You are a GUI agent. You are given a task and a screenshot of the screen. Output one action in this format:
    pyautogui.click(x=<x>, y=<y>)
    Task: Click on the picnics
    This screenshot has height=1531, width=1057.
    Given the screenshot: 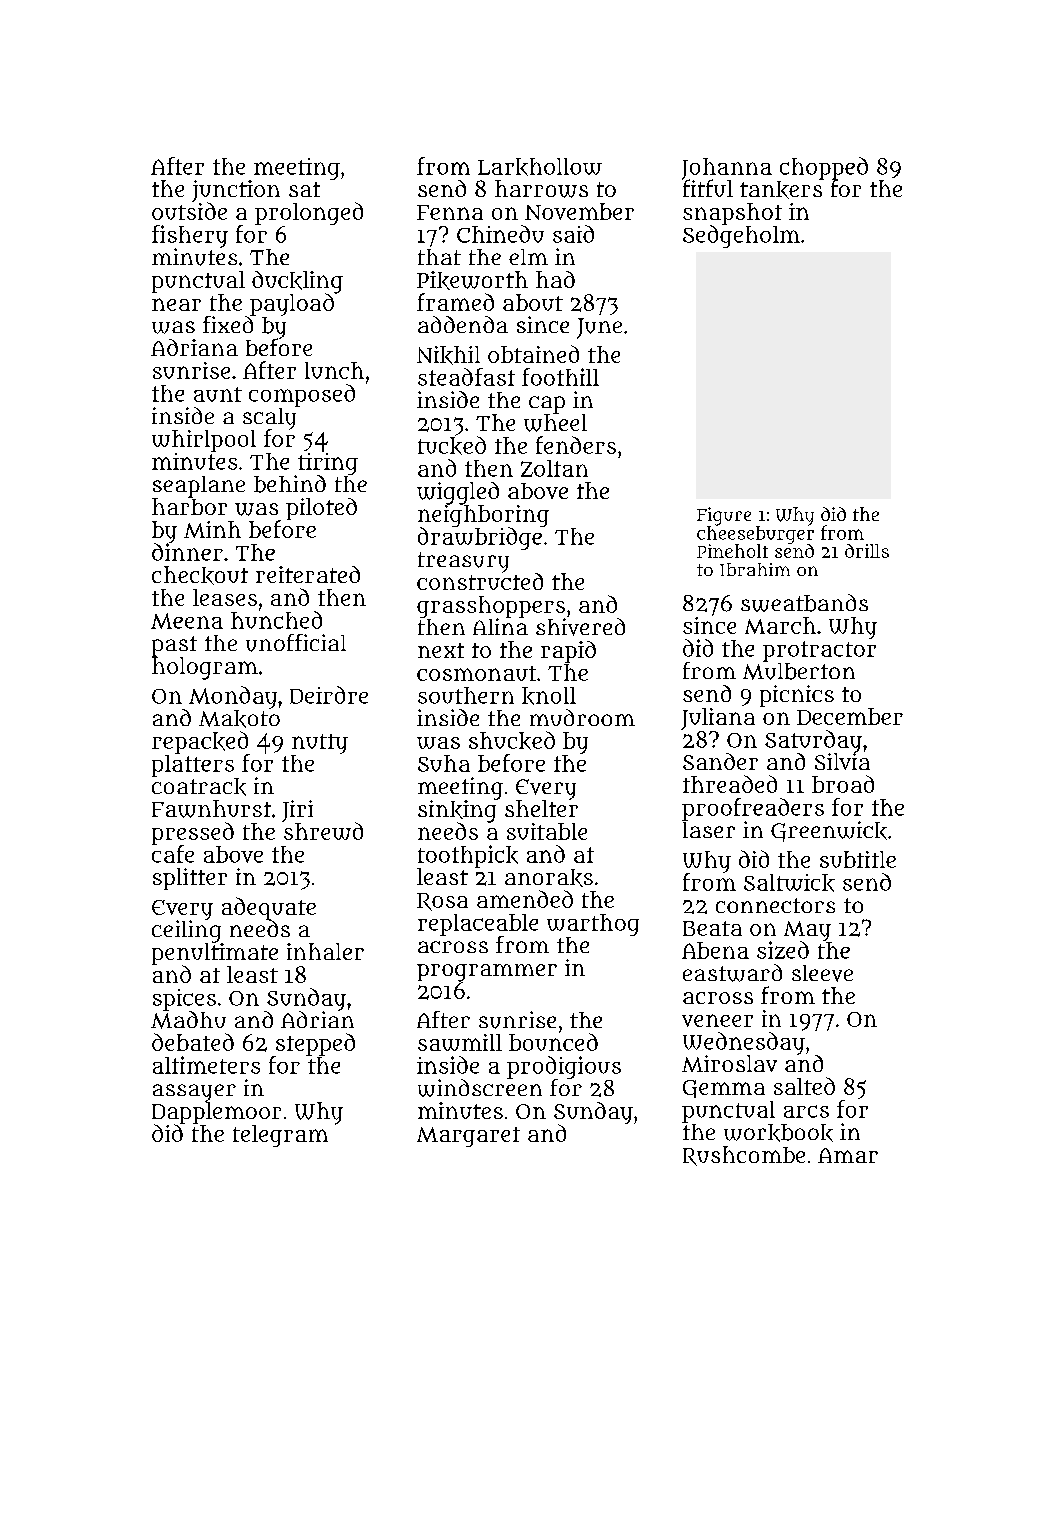 What is the action you would take?
    pyautogui.click(x=797, y=696)
